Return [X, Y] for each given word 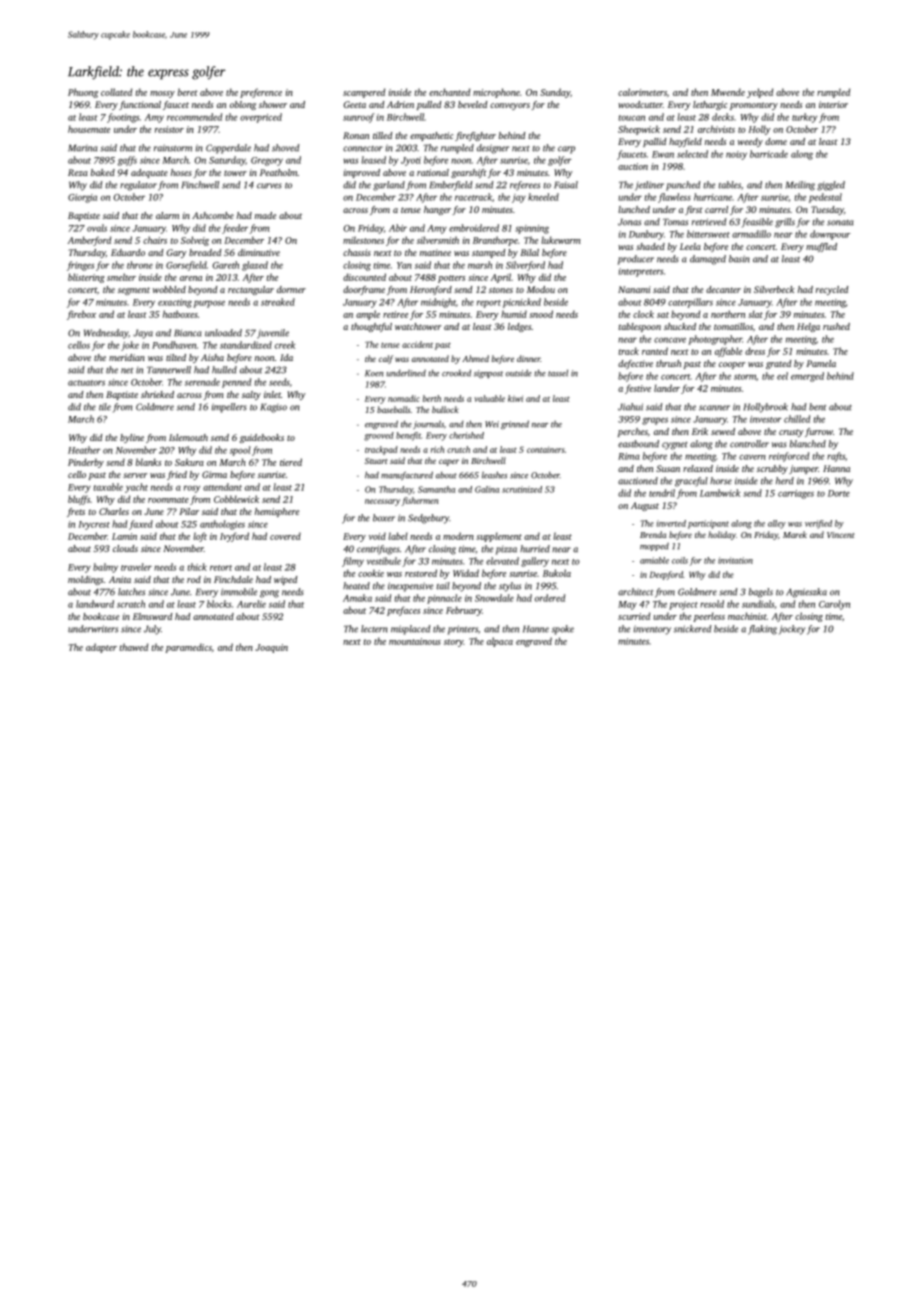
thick [197, 567]
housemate [89, 129]
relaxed [698, 468]
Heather [84, 450]
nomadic [404, 398]
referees [525, 186]
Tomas [675, 222]
